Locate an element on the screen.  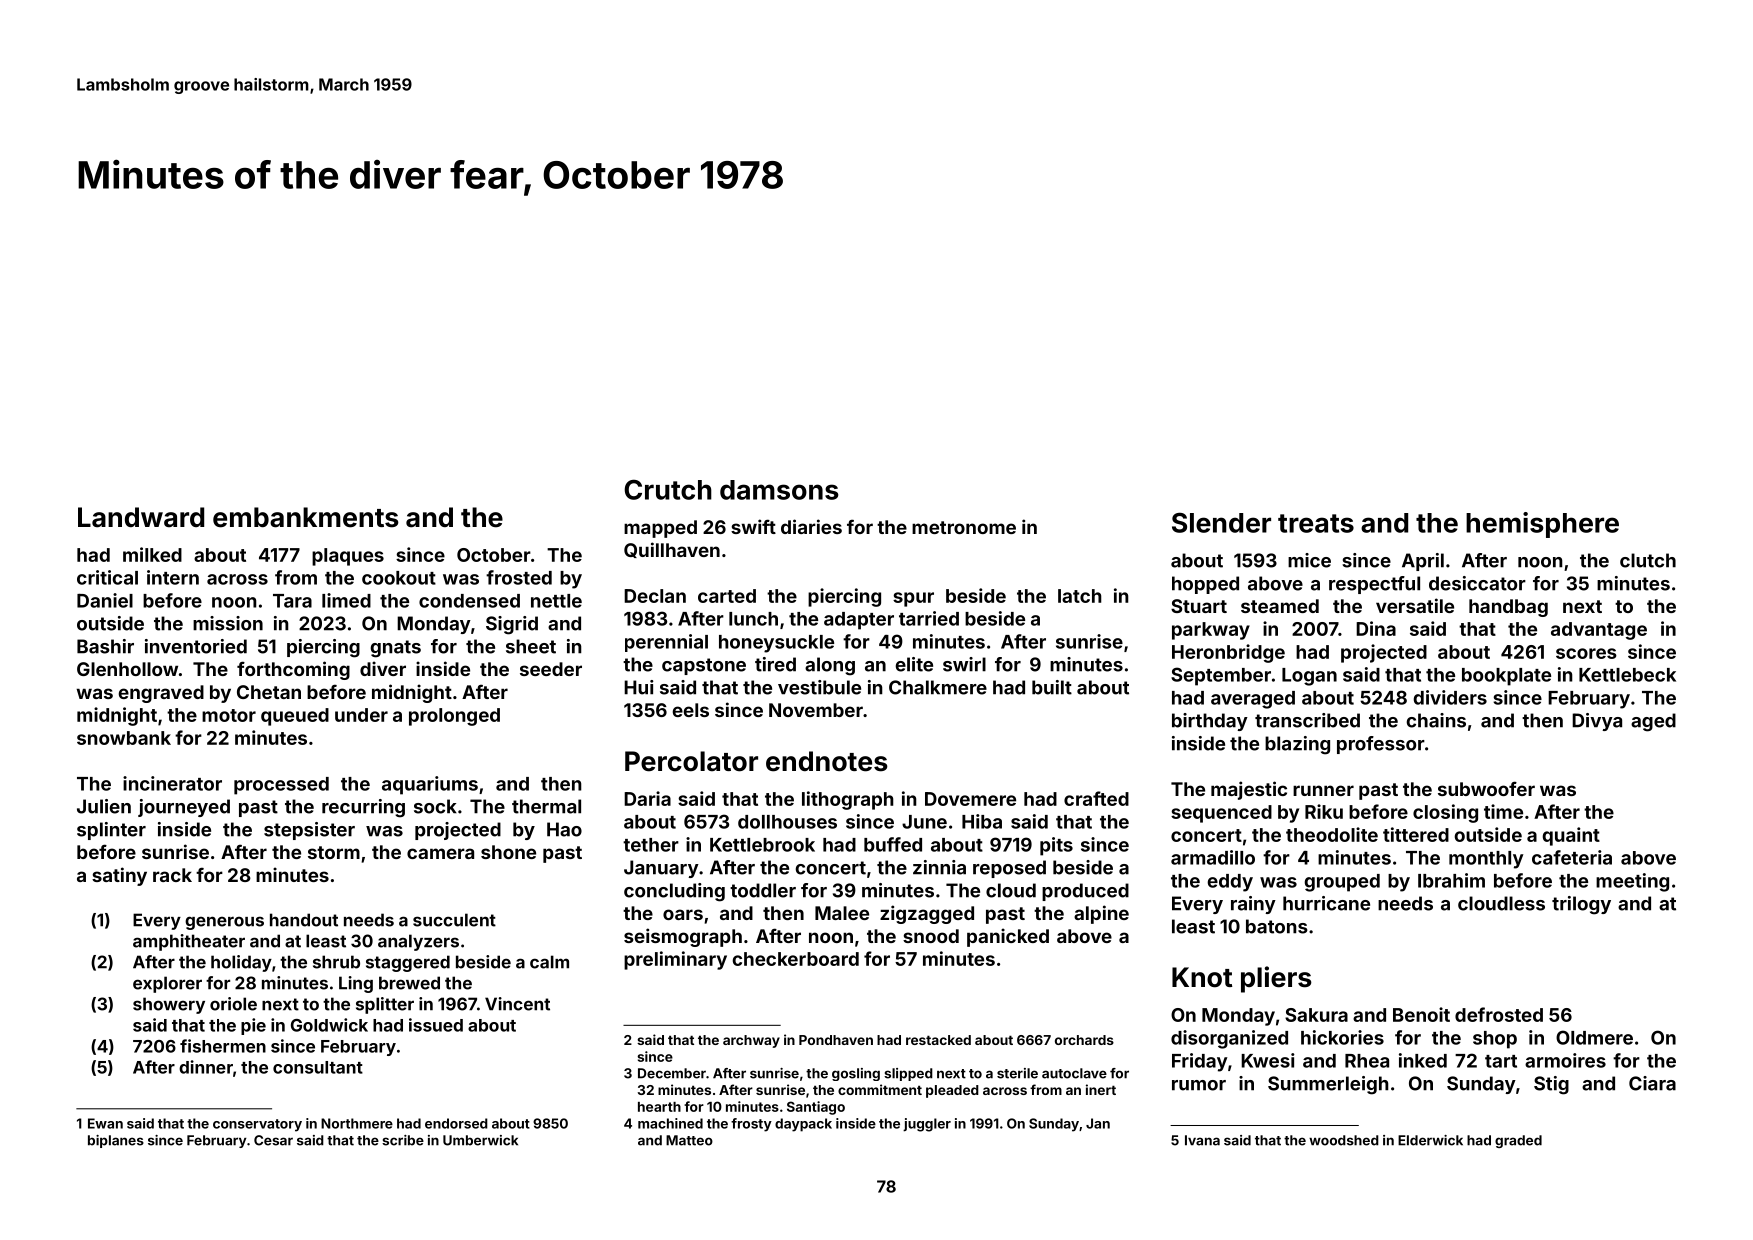
treats is located at coordinates (1316, 523).
